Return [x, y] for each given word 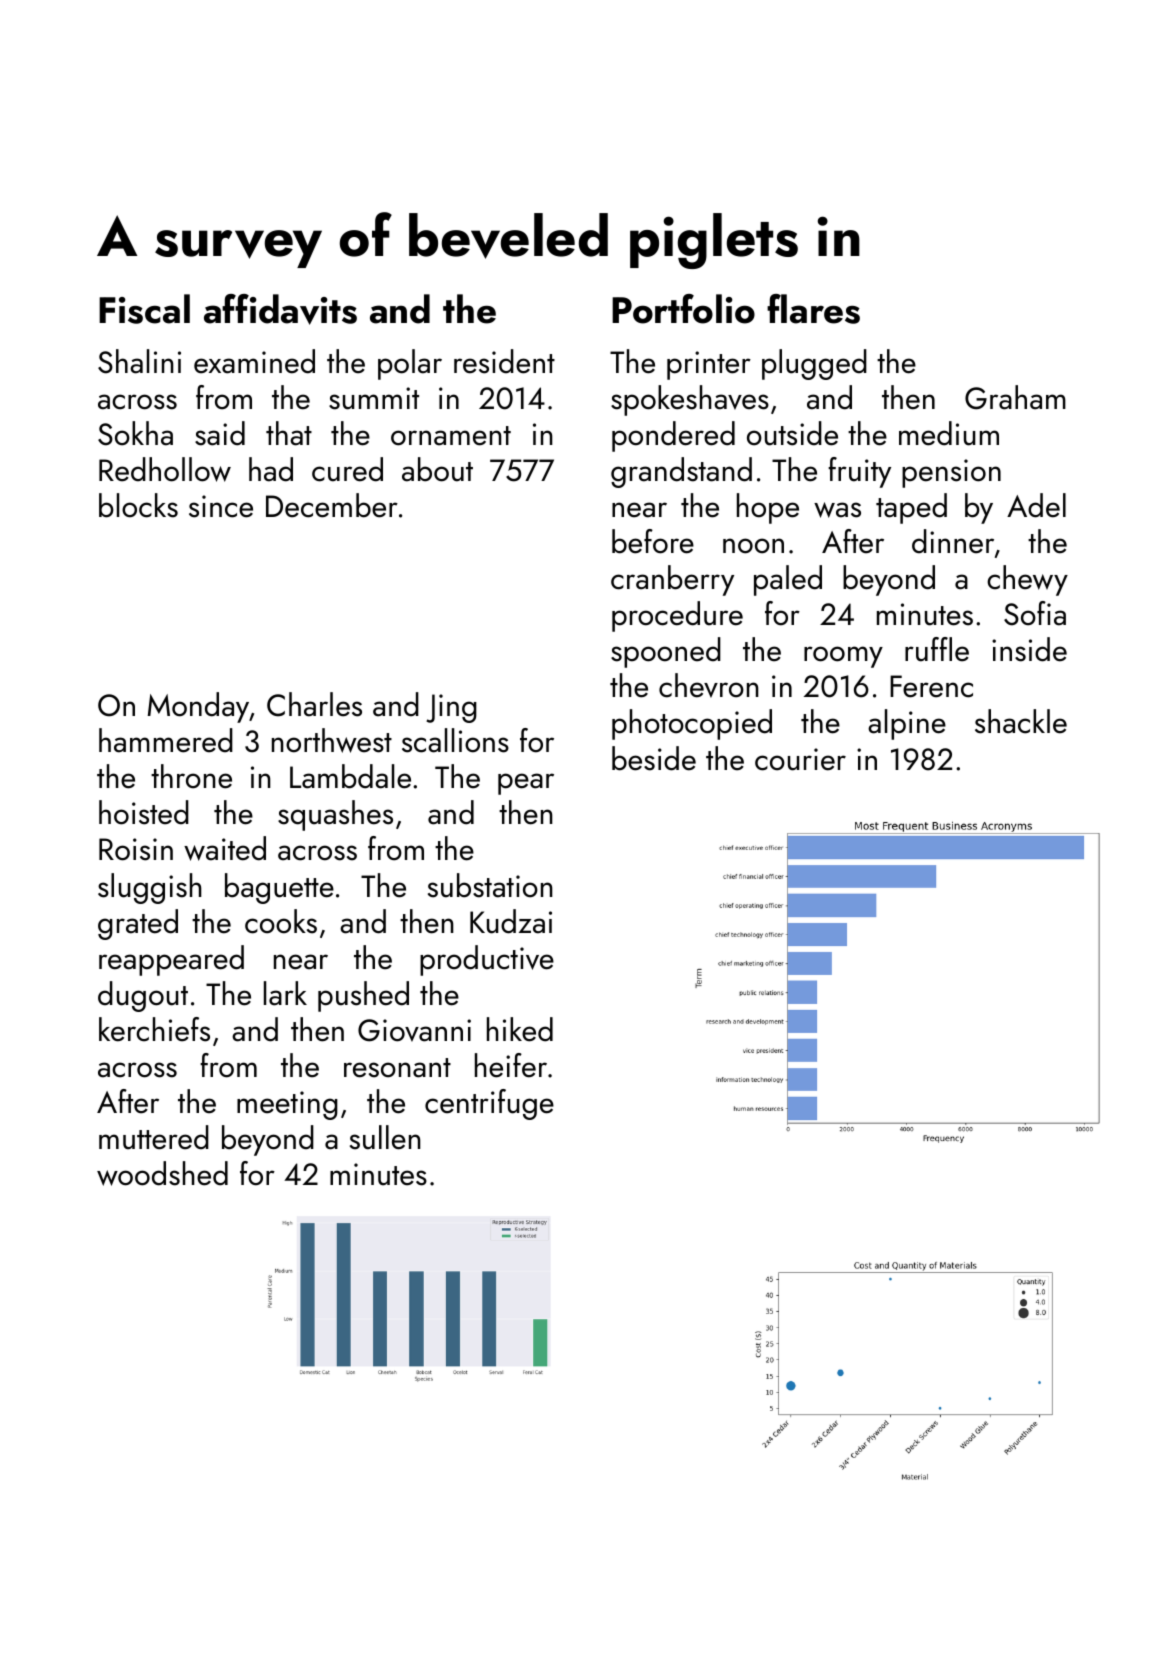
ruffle [937, 649]
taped [911, 508]
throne [191, 776]
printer [709, 365]
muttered [154, 1137]
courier [800, 759]
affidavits [280, 309]
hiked [520, 1029]
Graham [1015, 397]
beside [654, 758]
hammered [166, 740]
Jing [451, 708]
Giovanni [414, 1030]
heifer [511, 1065]
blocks [138, 505]
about [437, 469]
